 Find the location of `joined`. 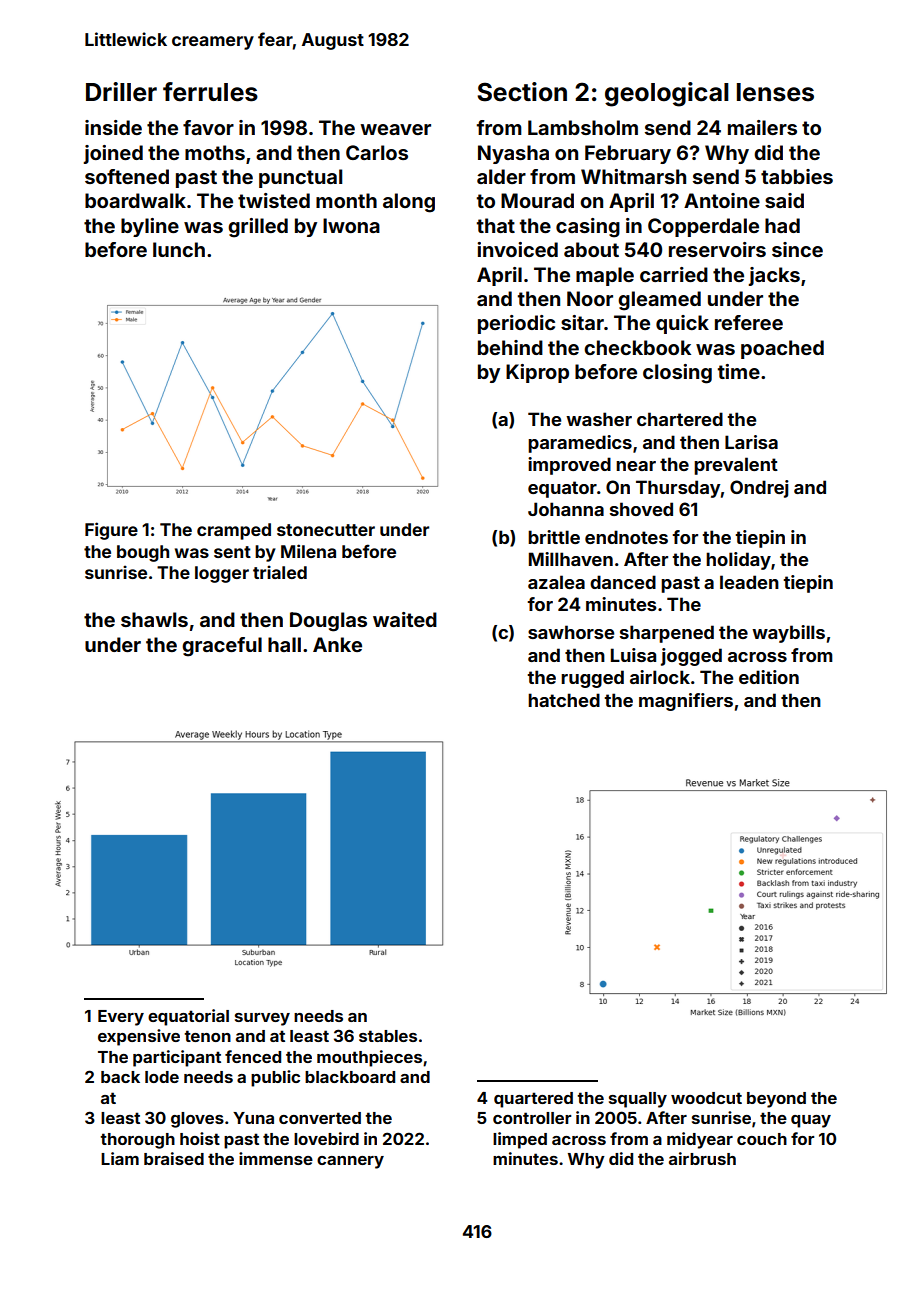

joined is located at coordinates (113, 154).
